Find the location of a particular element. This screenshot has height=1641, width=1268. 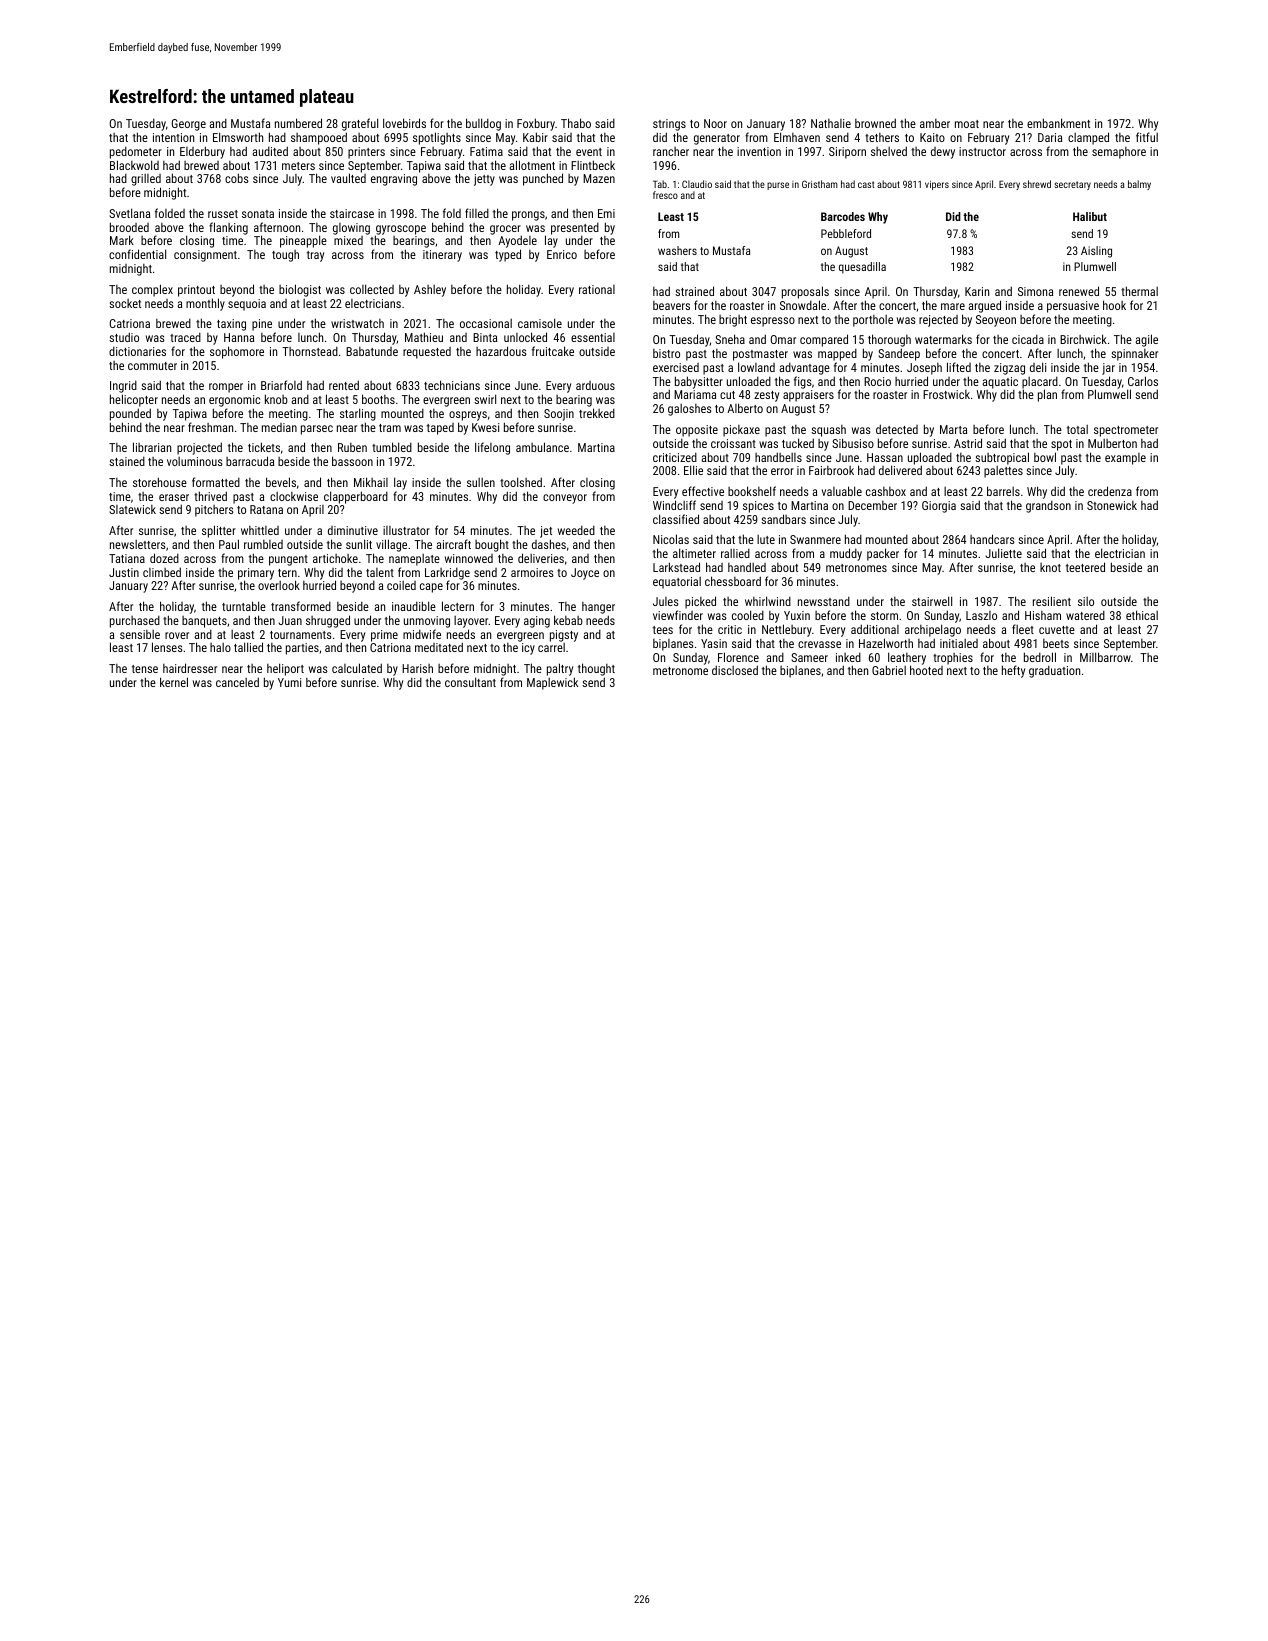

Maplewick is located at coordinates (552, 683).
